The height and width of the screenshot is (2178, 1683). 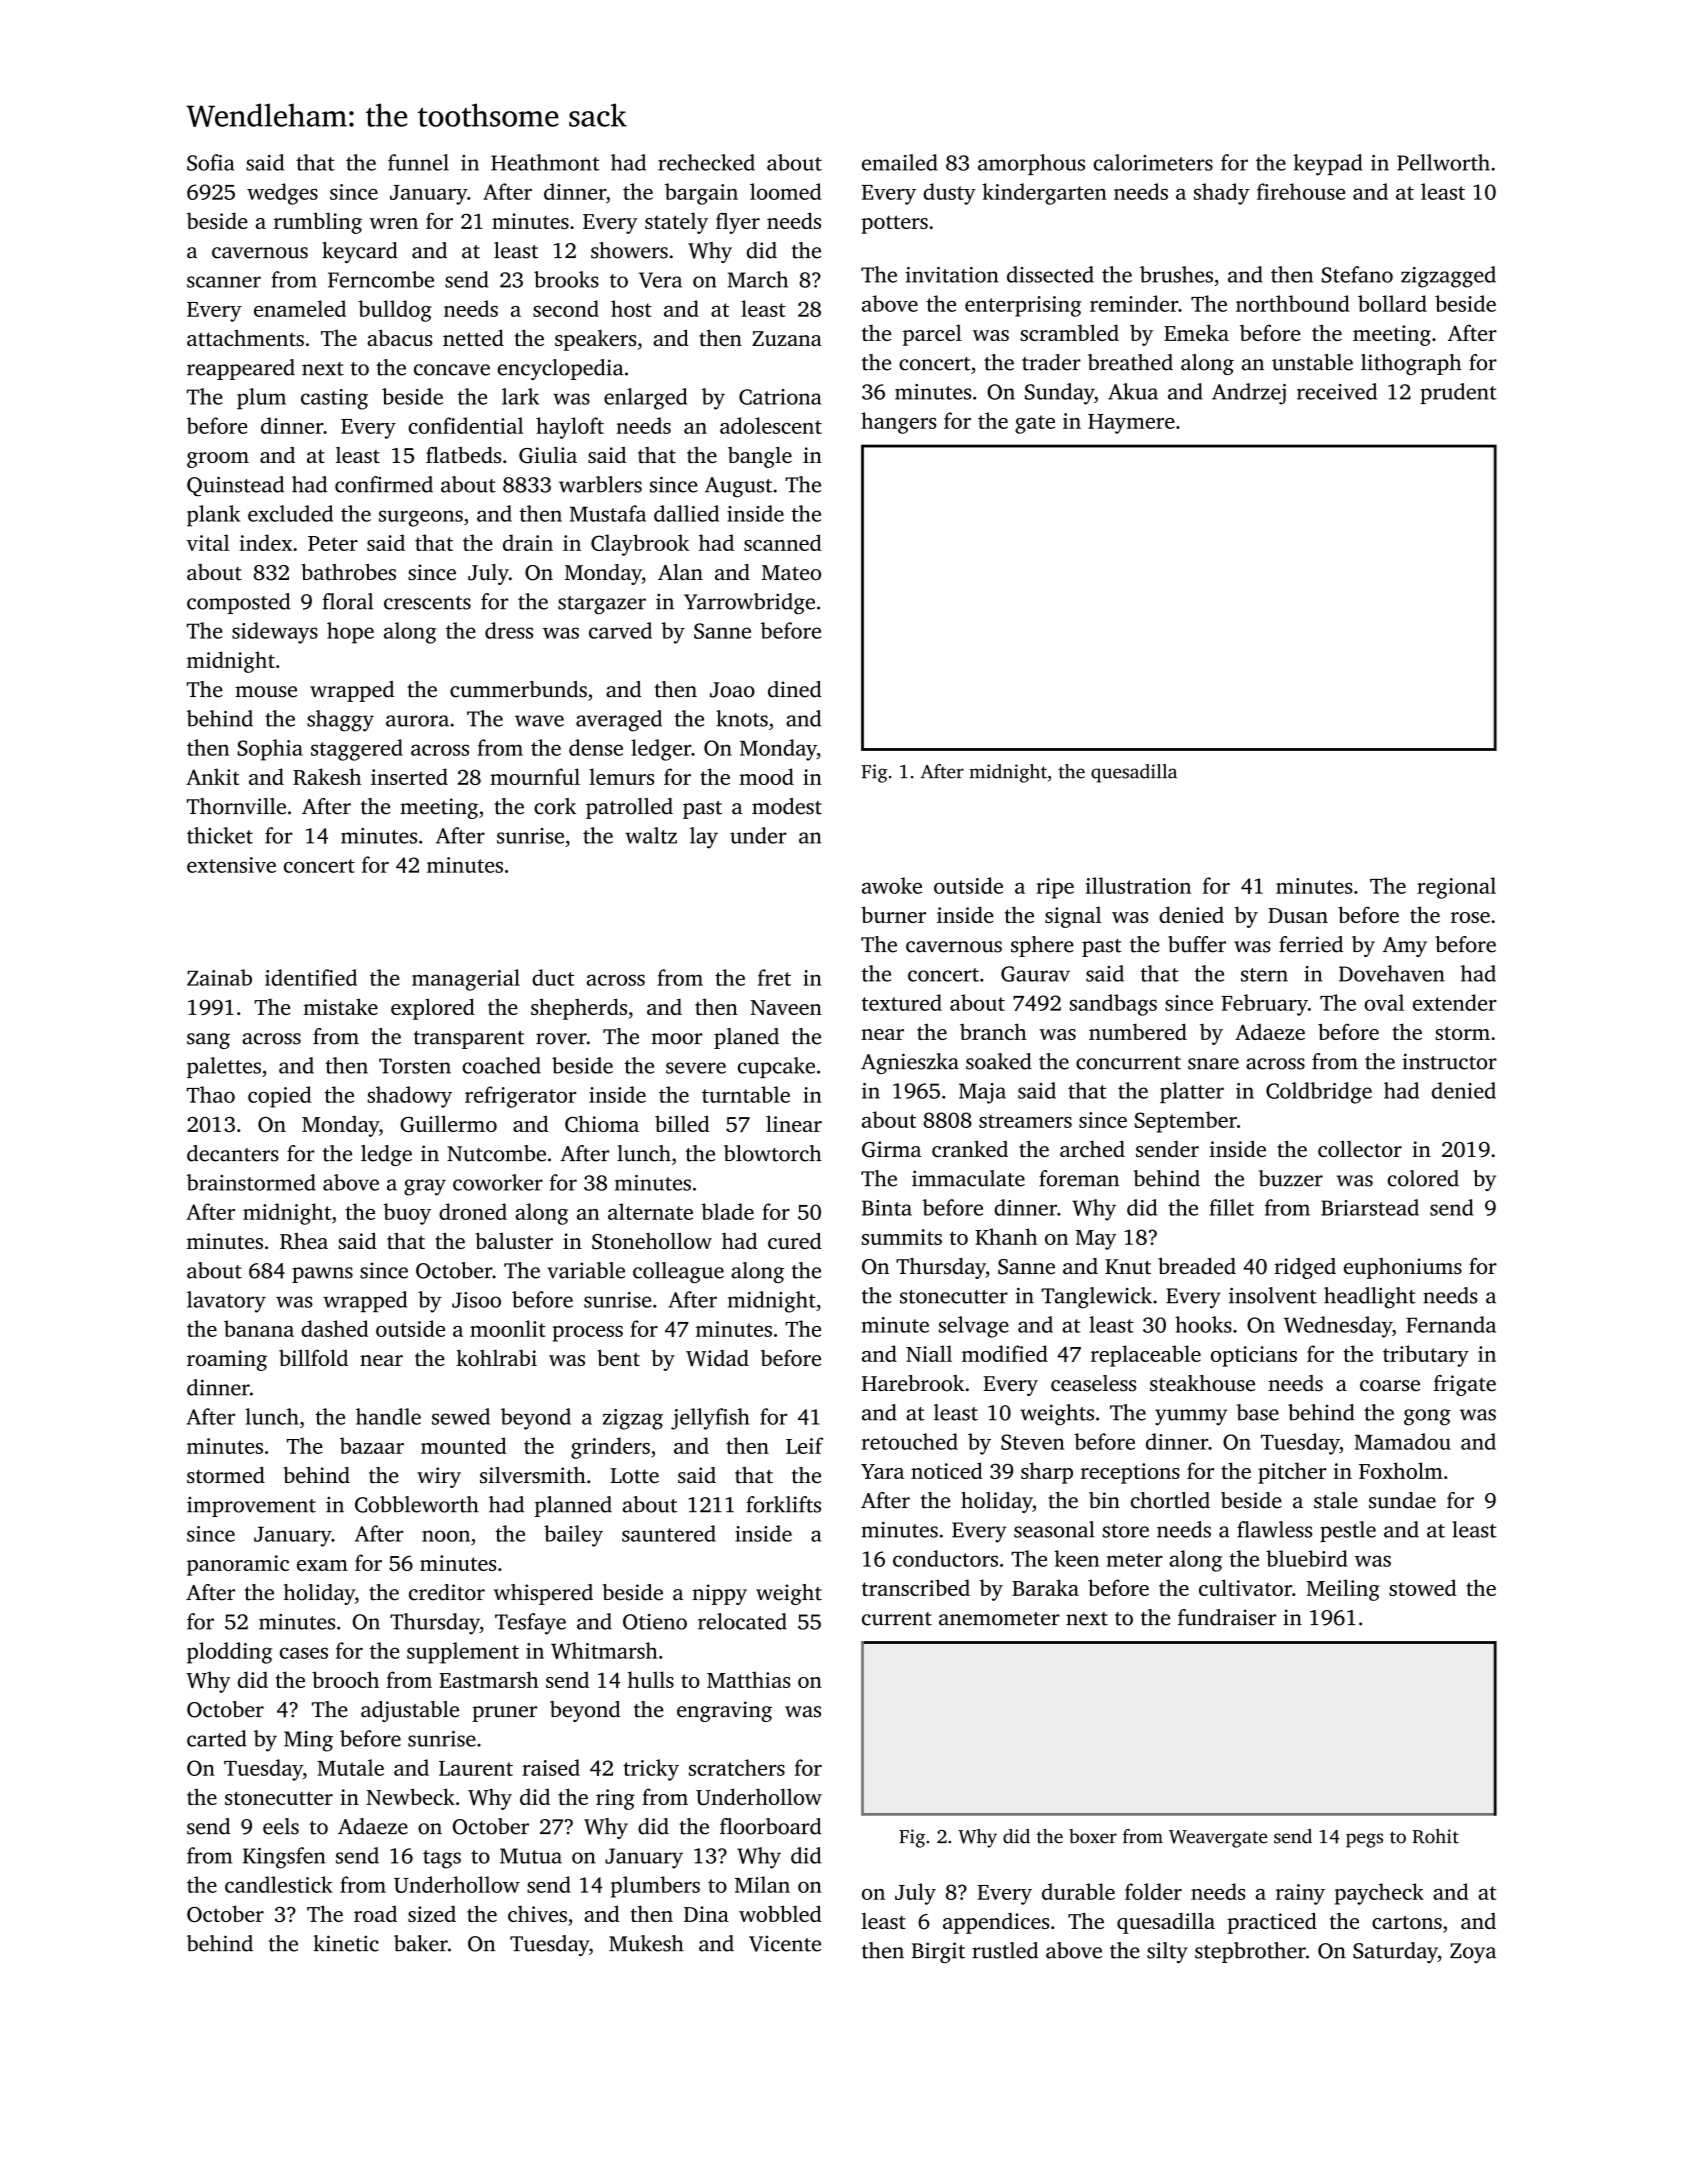 What do you see at coordinates (1443, 162) in the screenshot?
I see `Pellworth` at bounding box center [1443, 162].
